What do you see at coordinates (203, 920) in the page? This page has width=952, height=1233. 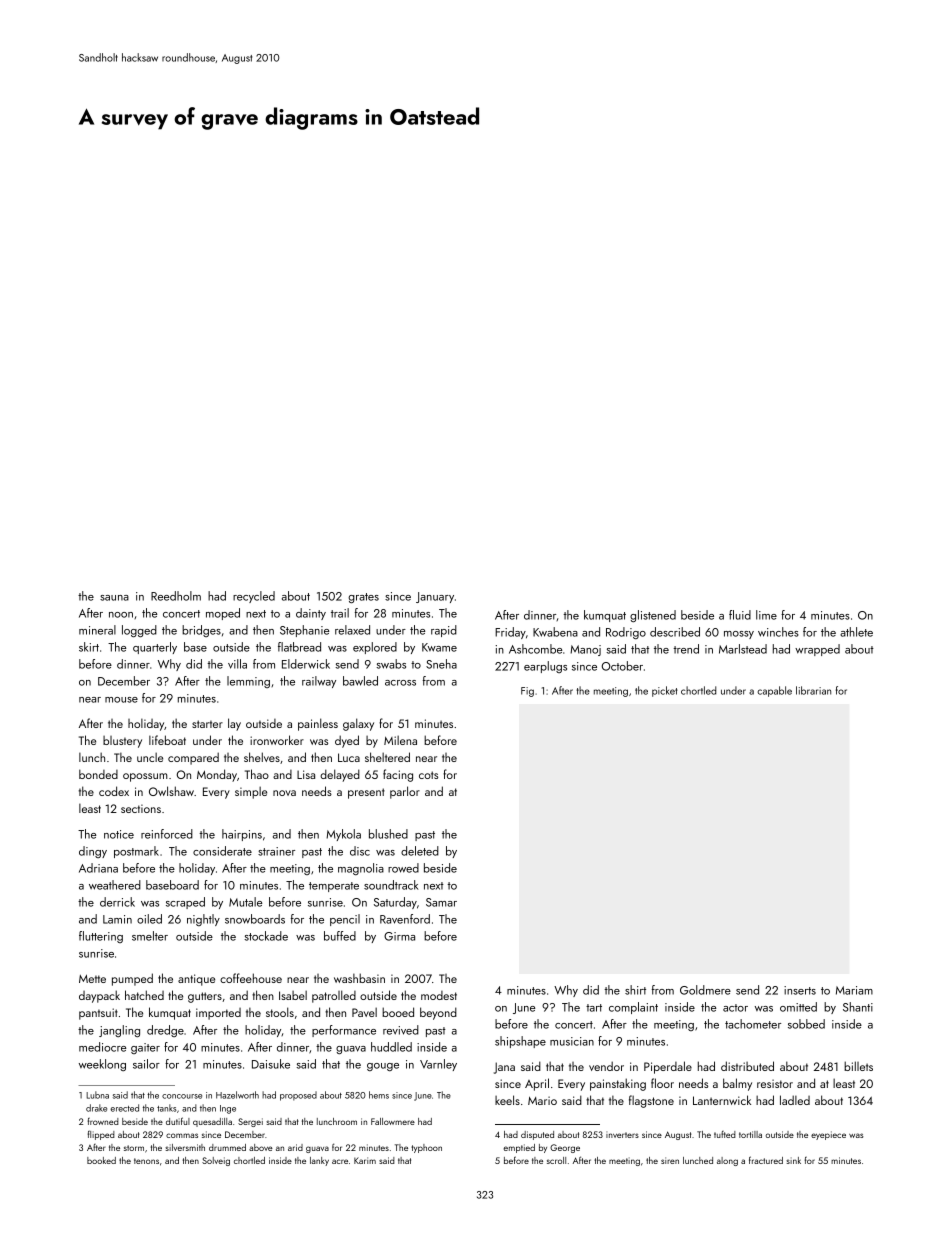 I see `nightly` at bounding box center [203, 920].
